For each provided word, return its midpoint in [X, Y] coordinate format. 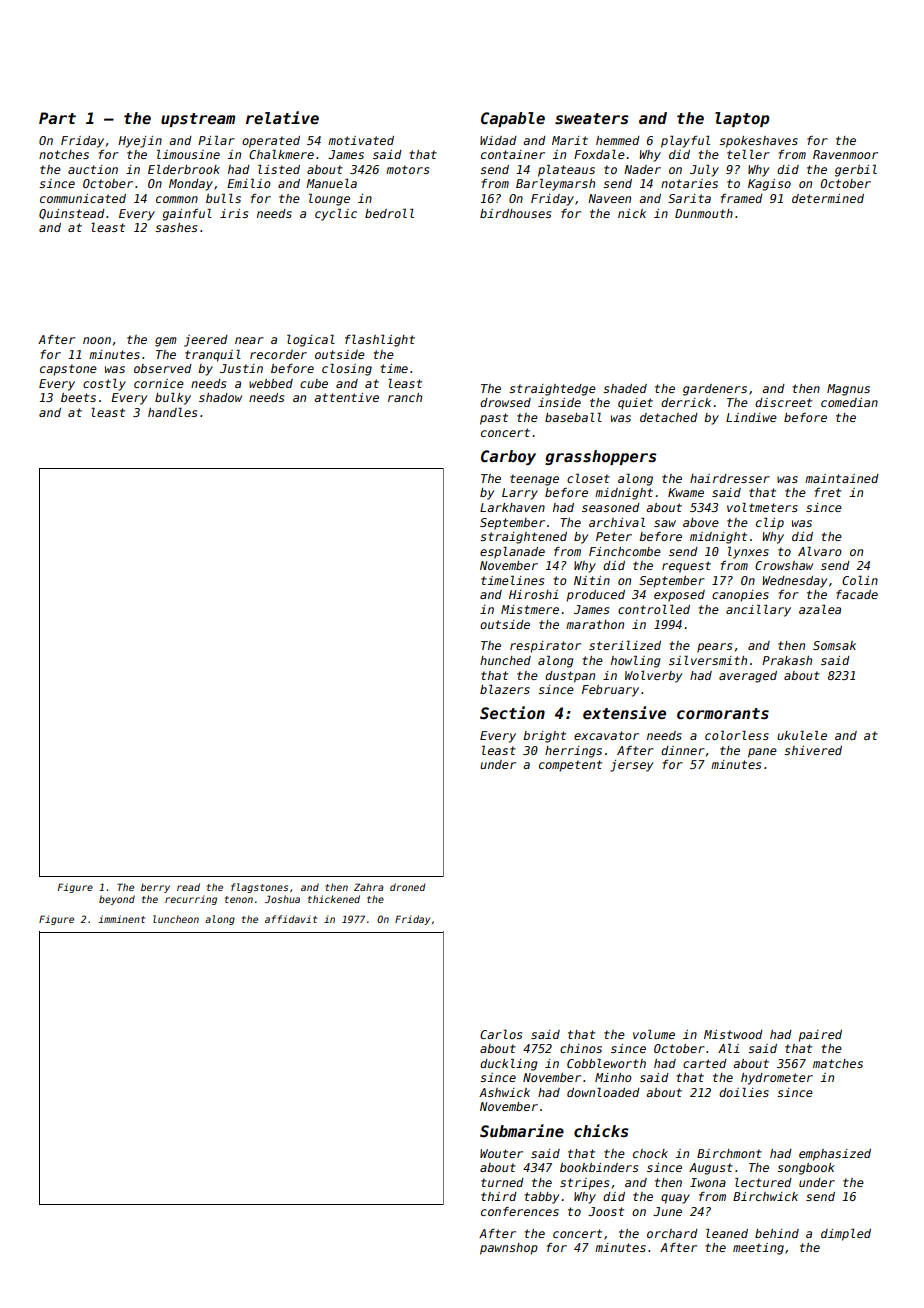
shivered [813, 750]
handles [172, 412]
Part [57, 118]
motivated [361, 140]
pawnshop [509, 1249]
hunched [505, 660]
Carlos [501, 1034]
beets [78, 397]
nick [632, 213]
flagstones [259, 888]
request [686, 567]
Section [512, 713]
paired [820, 1036]
